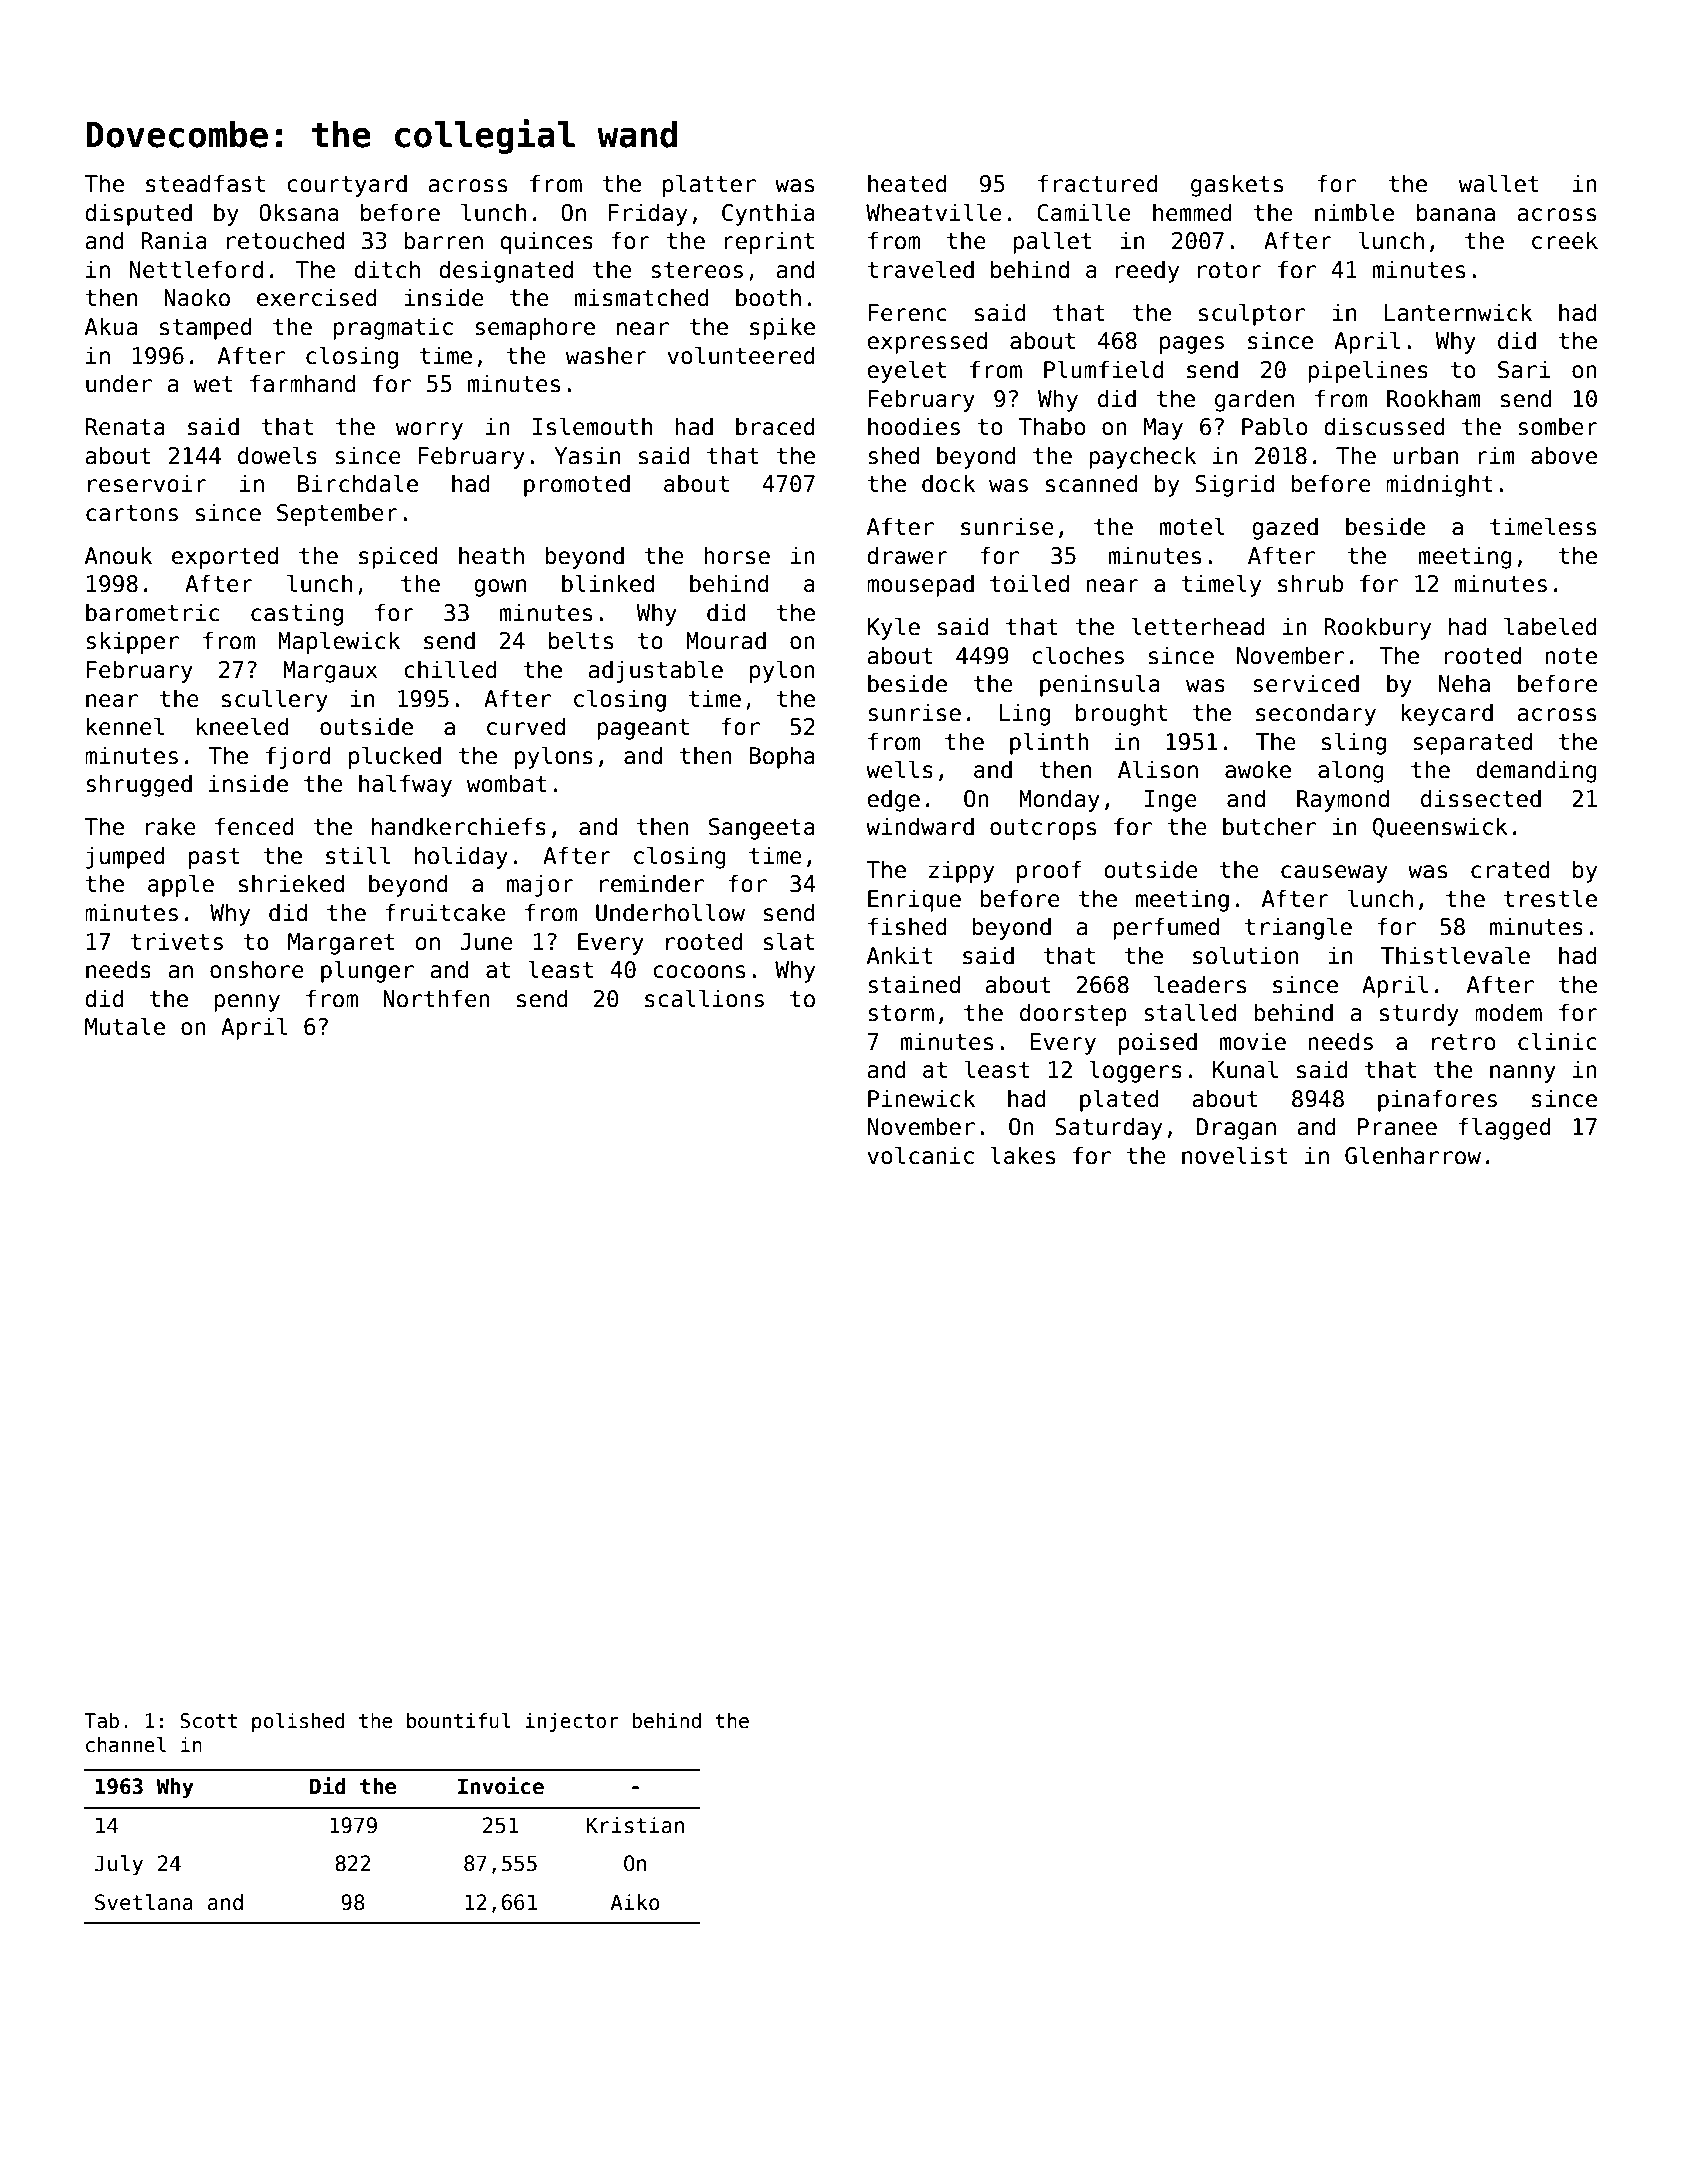  Describe the element at coordinates (1235, 1155) in the page. I see `novelist` at that location.
